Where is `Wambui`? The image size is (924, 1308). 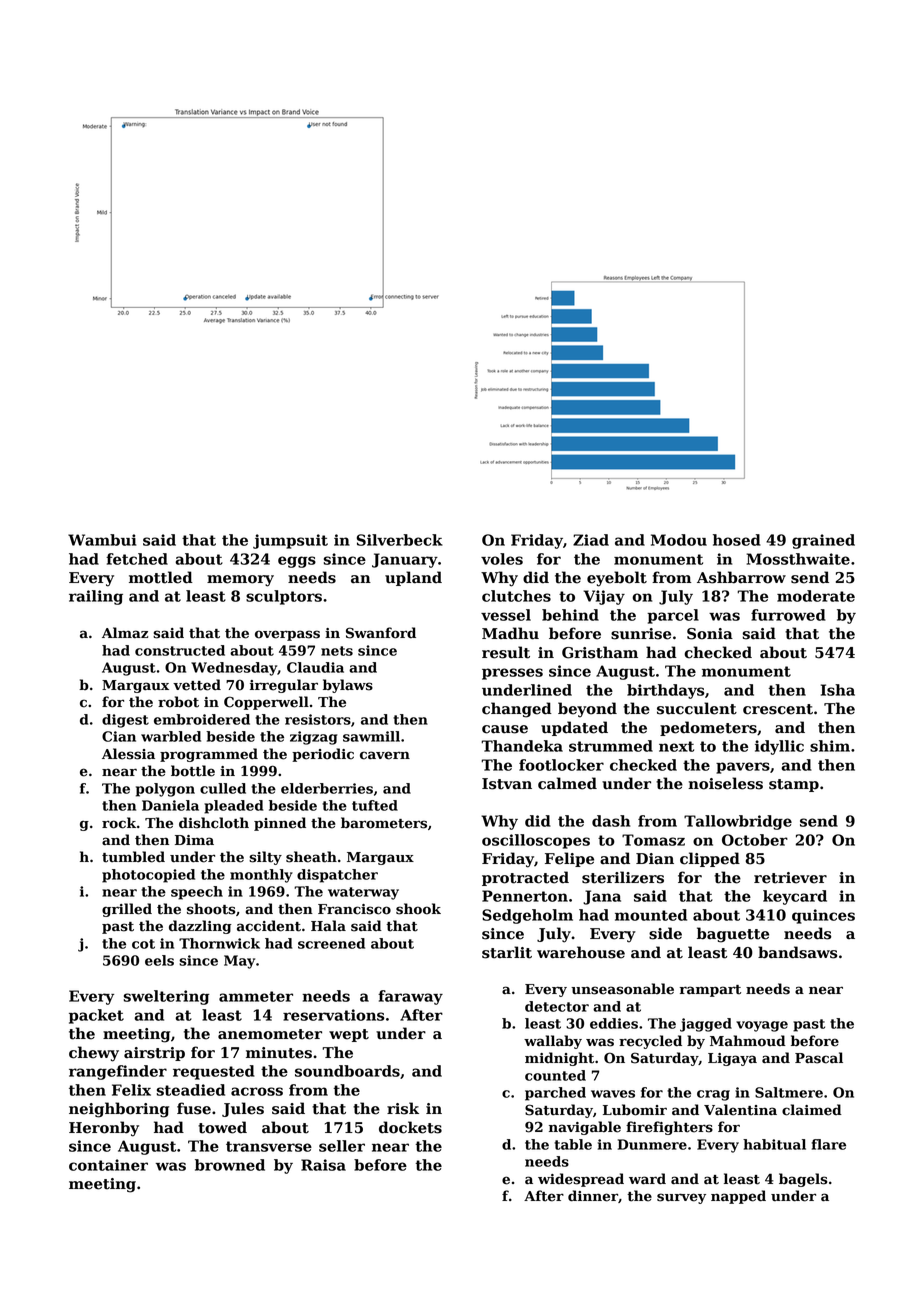
Wambui is located at coordinates (102, 540).
